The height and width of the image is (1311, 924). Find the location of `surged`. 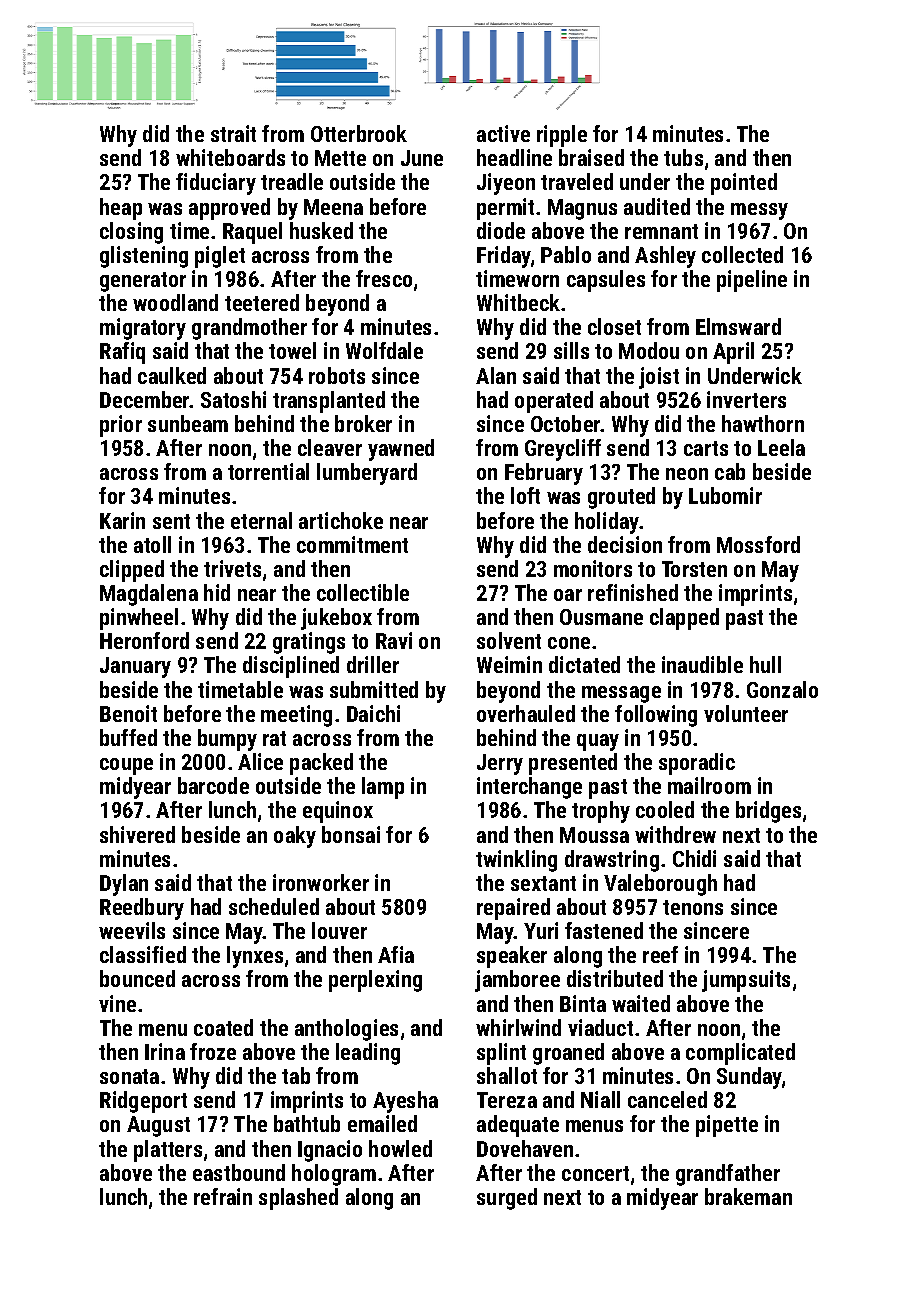

surged is located at coordinates (507, 1199).
